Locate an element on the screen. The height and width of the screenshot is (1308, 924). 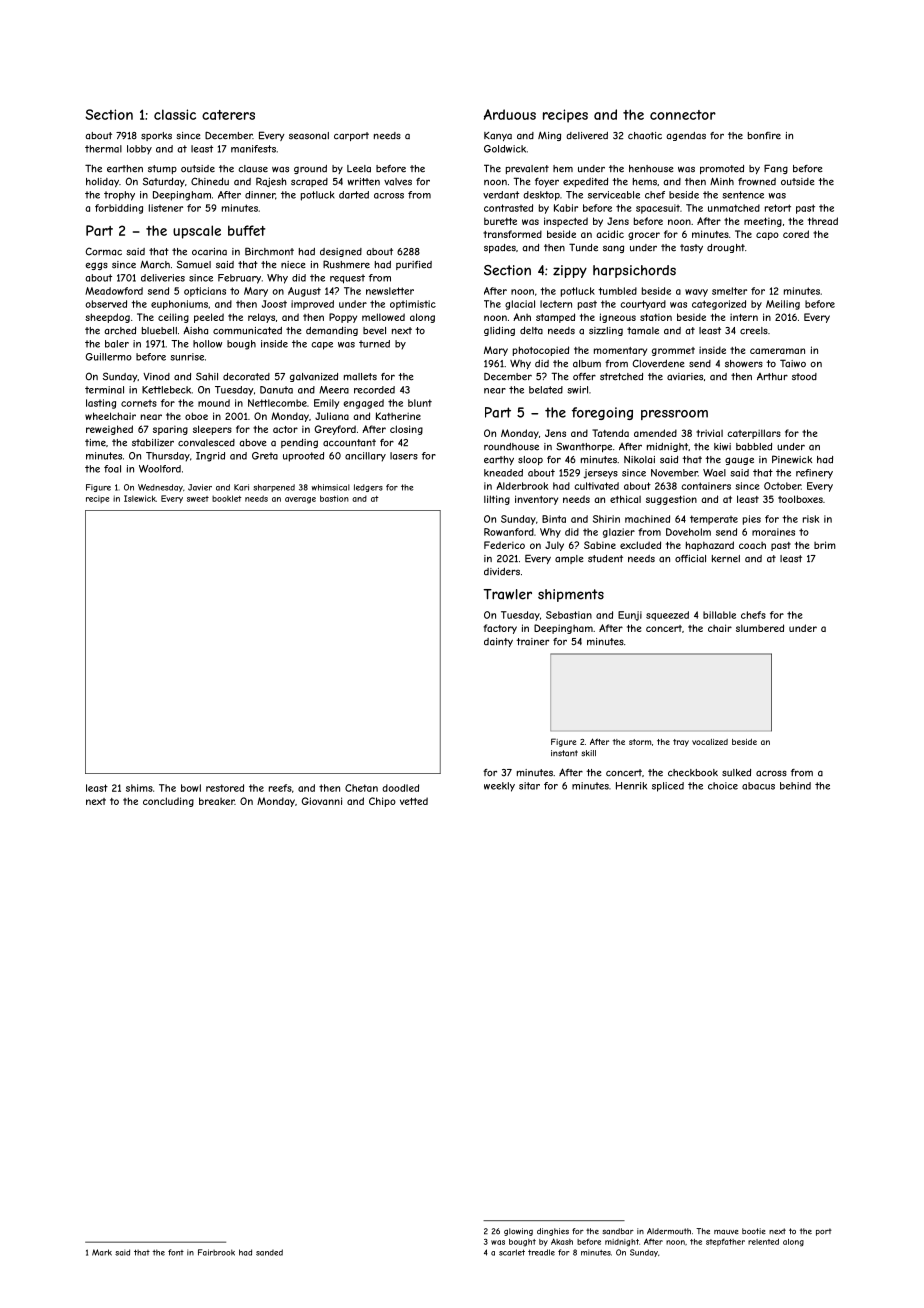
sweet is located at coordinates (198, 499).
